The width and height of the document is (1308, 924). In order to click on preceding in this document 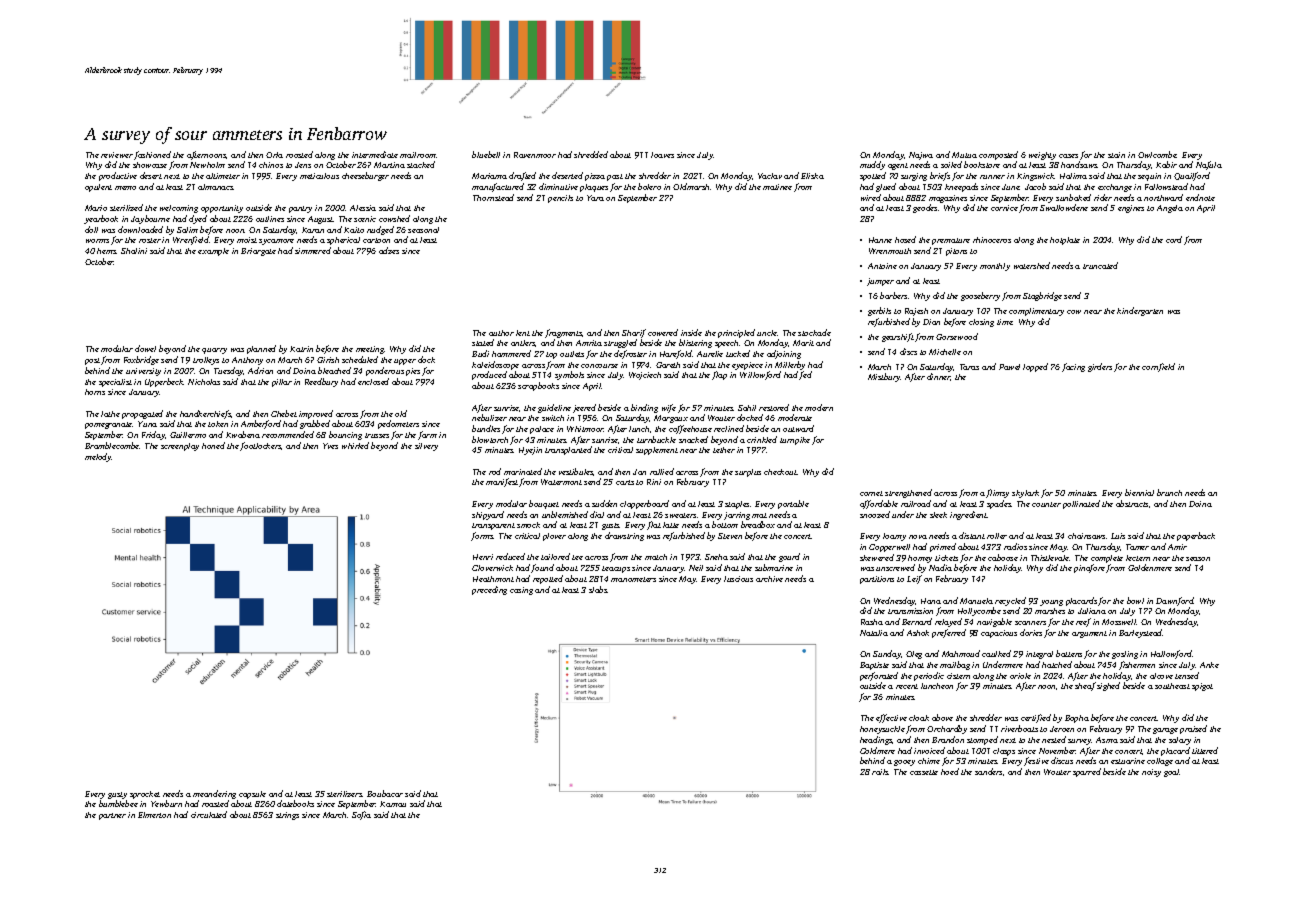, I will do `click(489, 590)`.
